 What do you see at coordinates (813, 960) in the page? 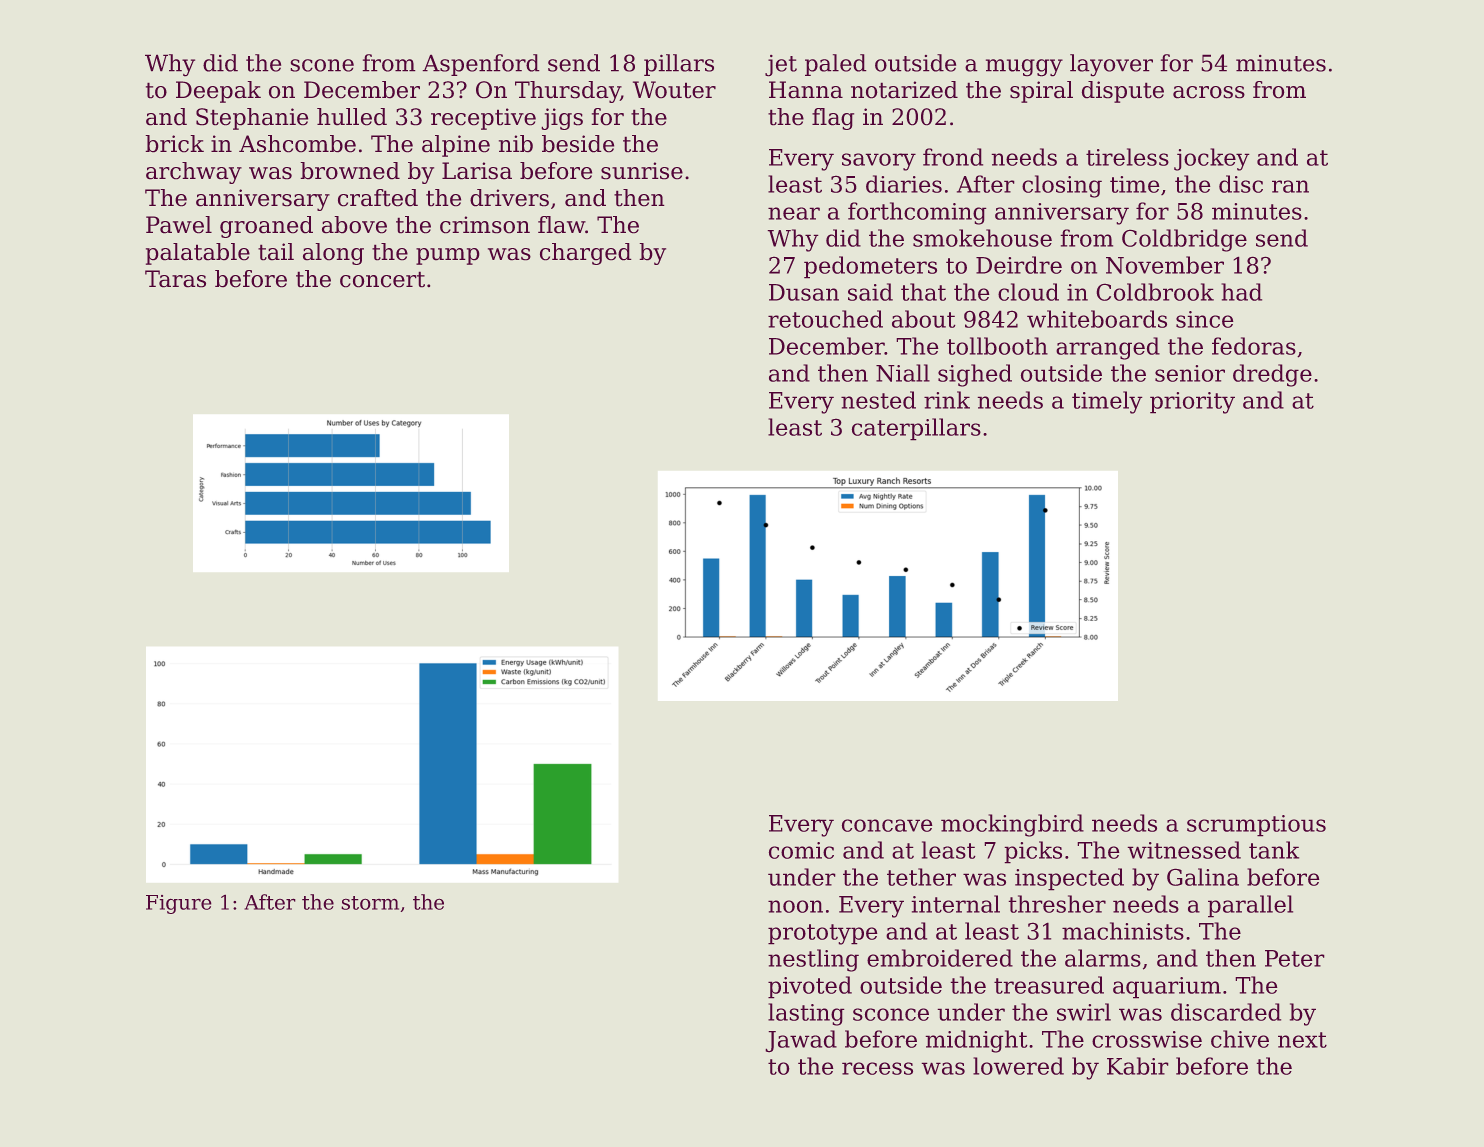
I see `nestling` at bounding box center [813, 960].
